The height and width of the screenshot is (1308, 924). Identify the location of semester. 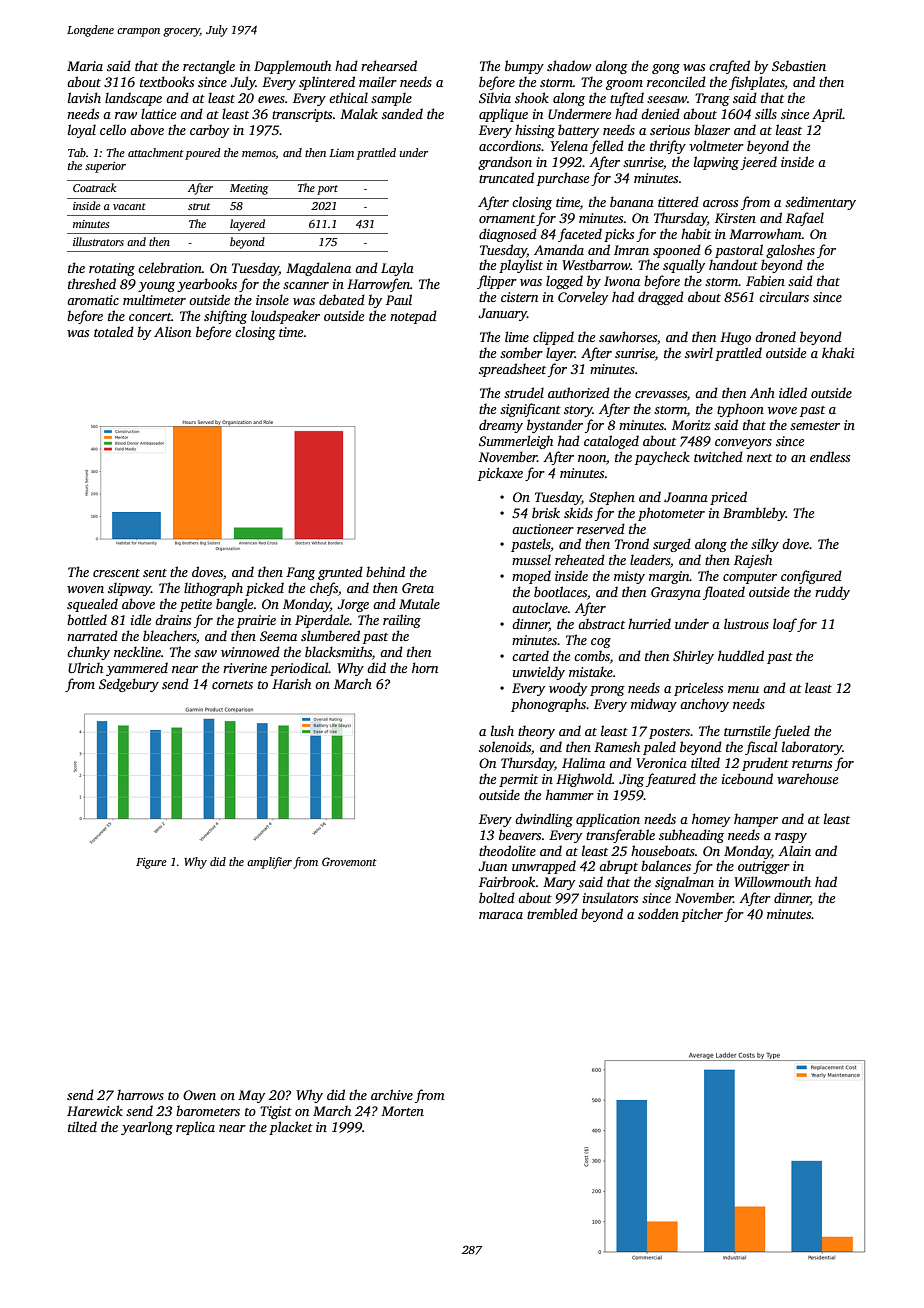
(815, 426).
